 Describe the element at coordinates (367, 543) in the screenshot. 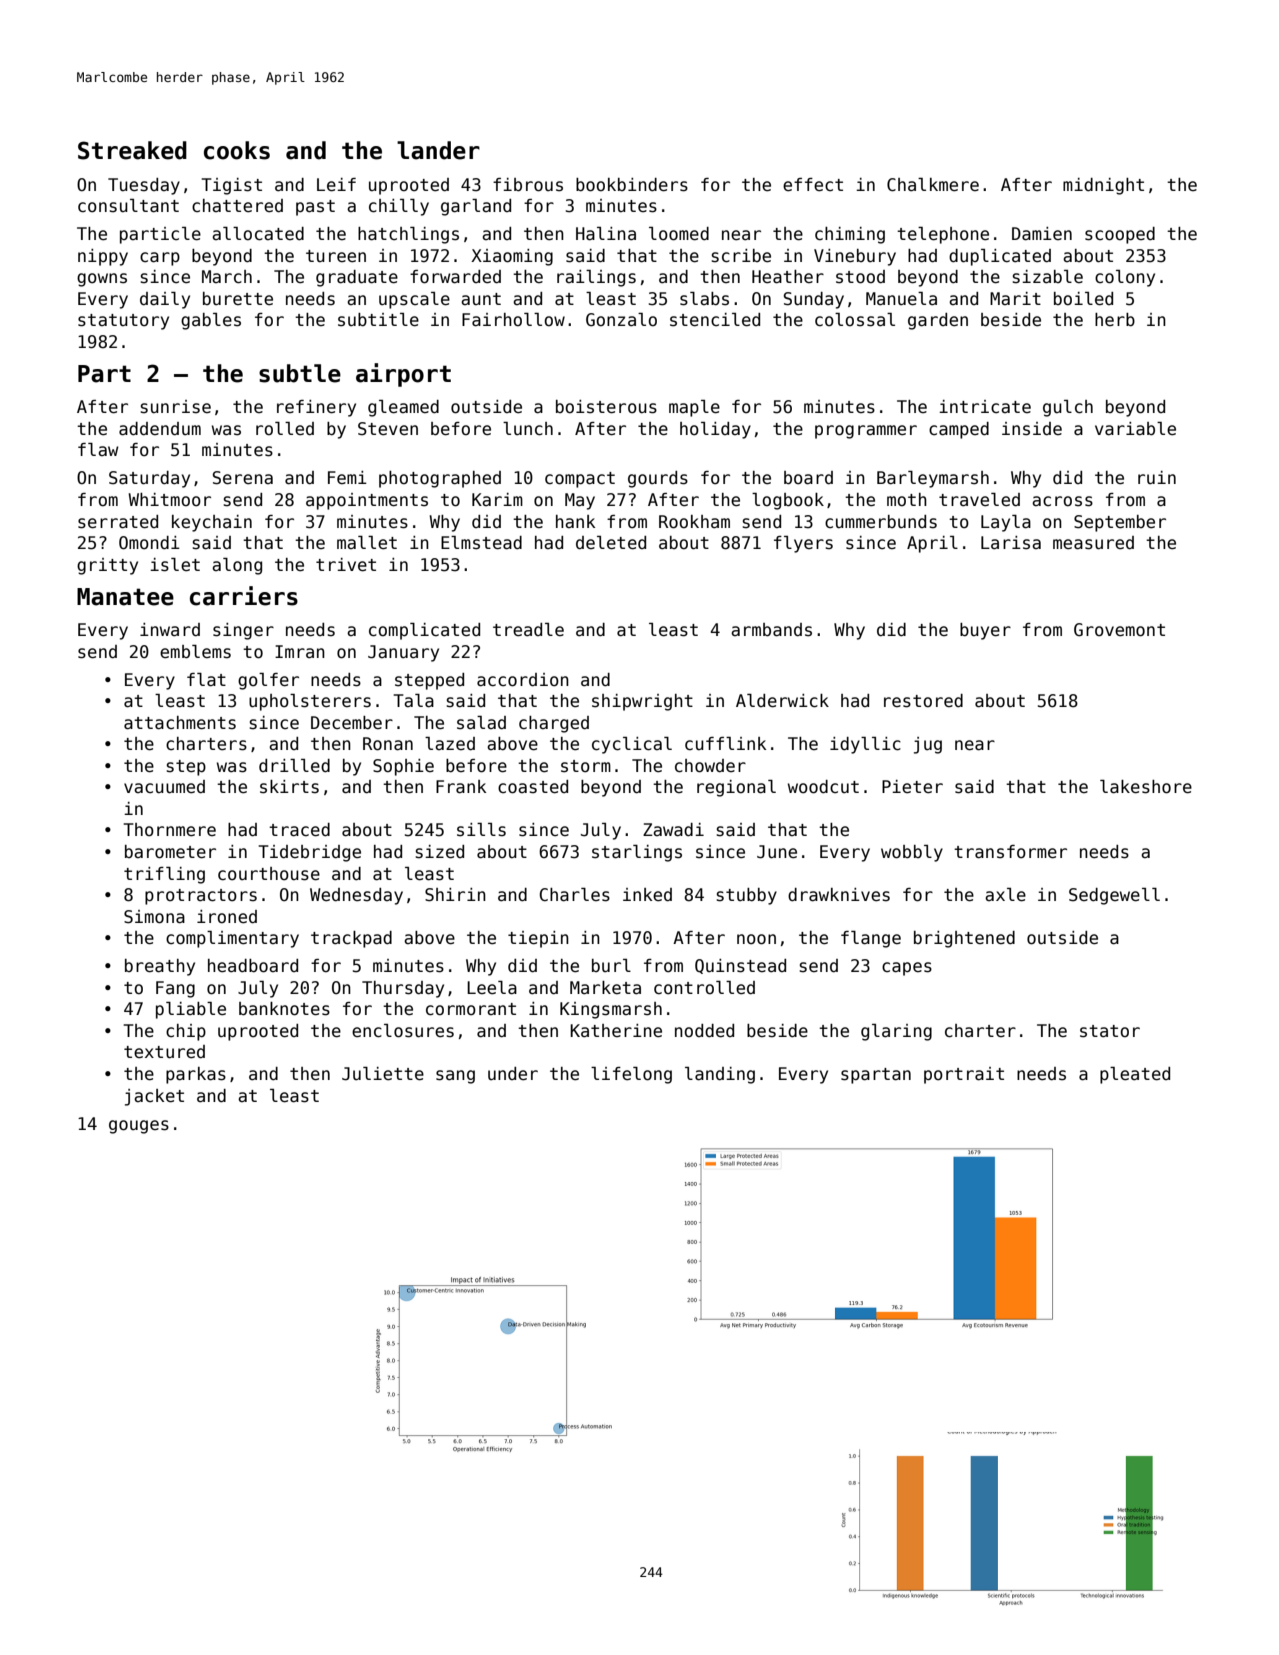

I see `mallet` at that location.
